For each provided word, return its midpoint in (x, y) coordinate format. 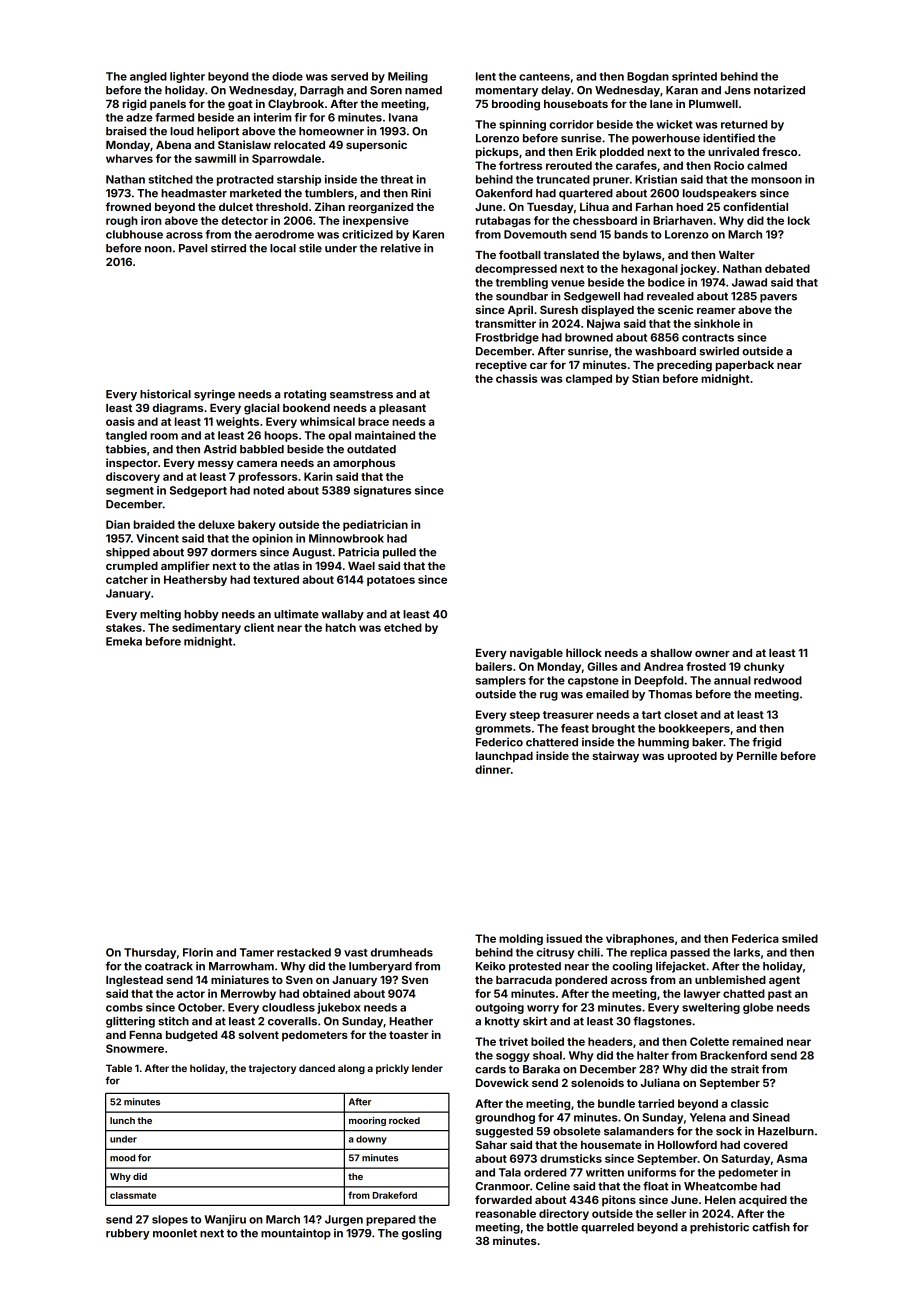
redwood (778, 680)
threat (397, 179)
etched (403, 627)
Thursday (150, 953)
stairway (615, 757)
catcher (127, 579)
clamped (589, 379)
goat (240, 105)
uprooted (692, 757)
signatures (382, 491)
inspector (132, 464)
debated (787, 268)
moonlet (175, 1233)
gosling (421, 1234)
